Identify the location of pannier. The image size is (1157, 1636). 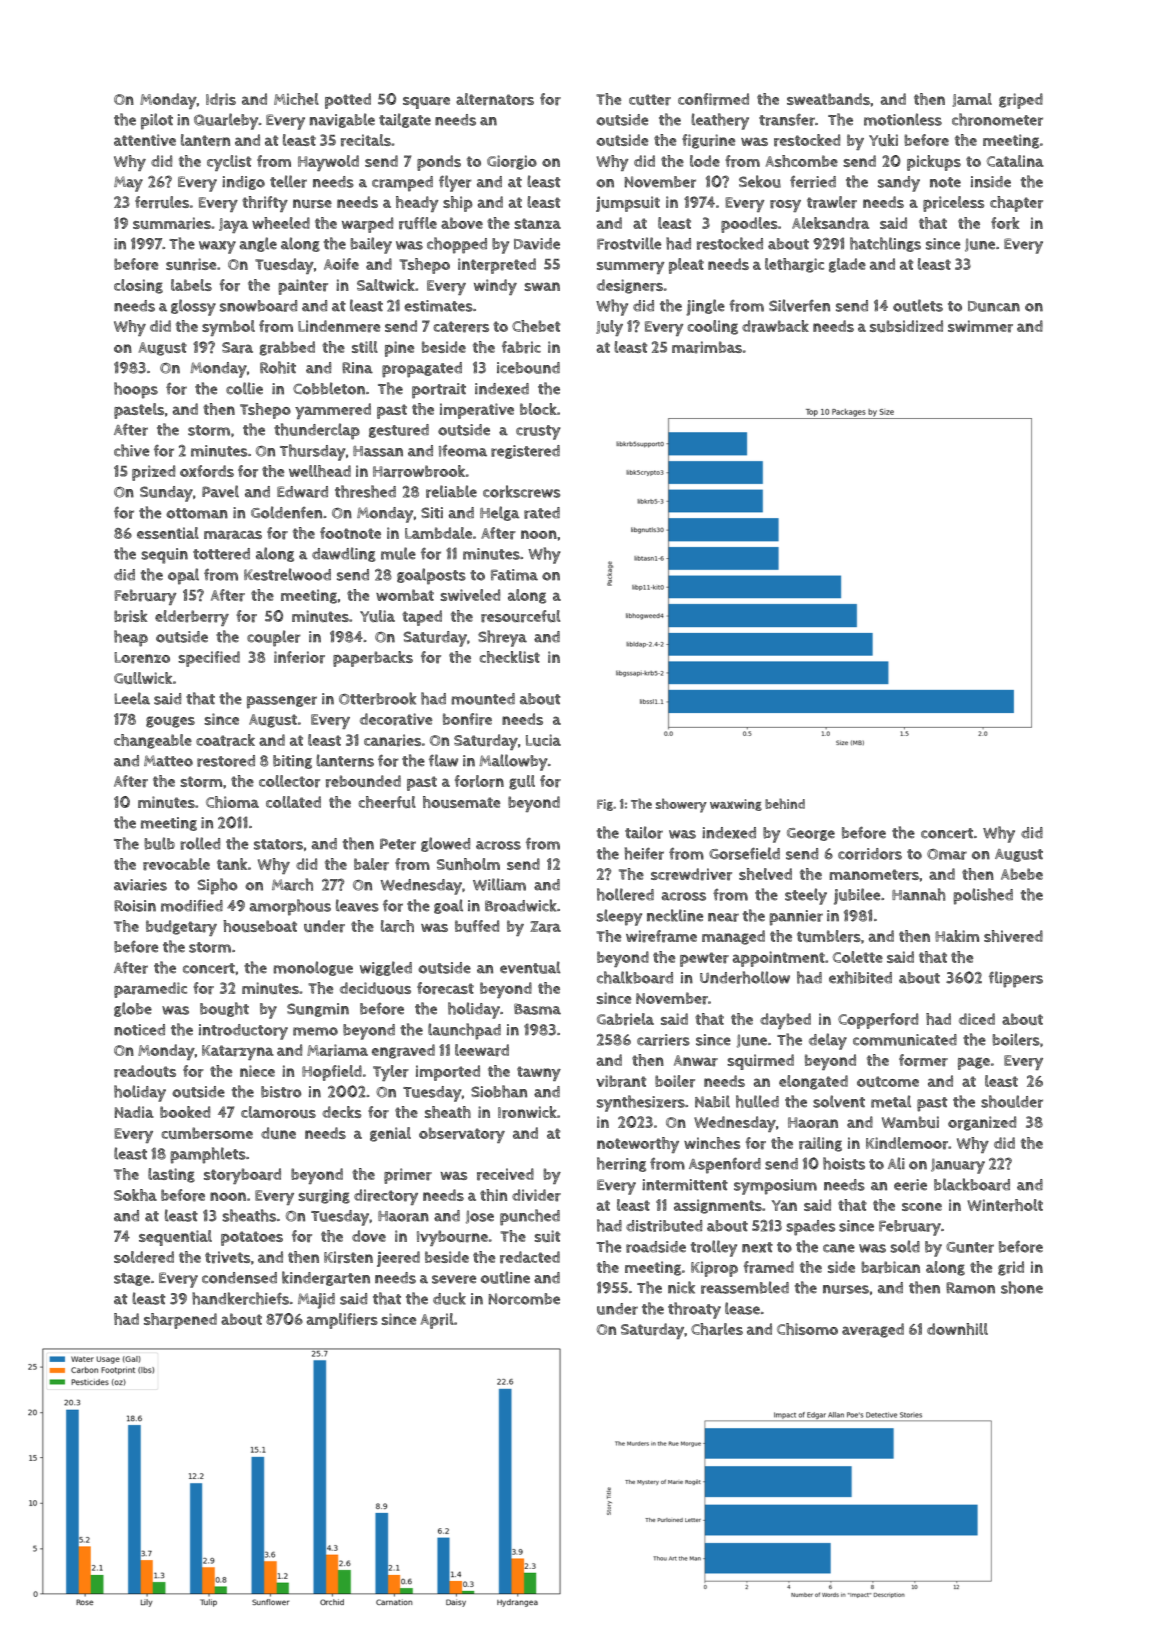
(796, 918).
